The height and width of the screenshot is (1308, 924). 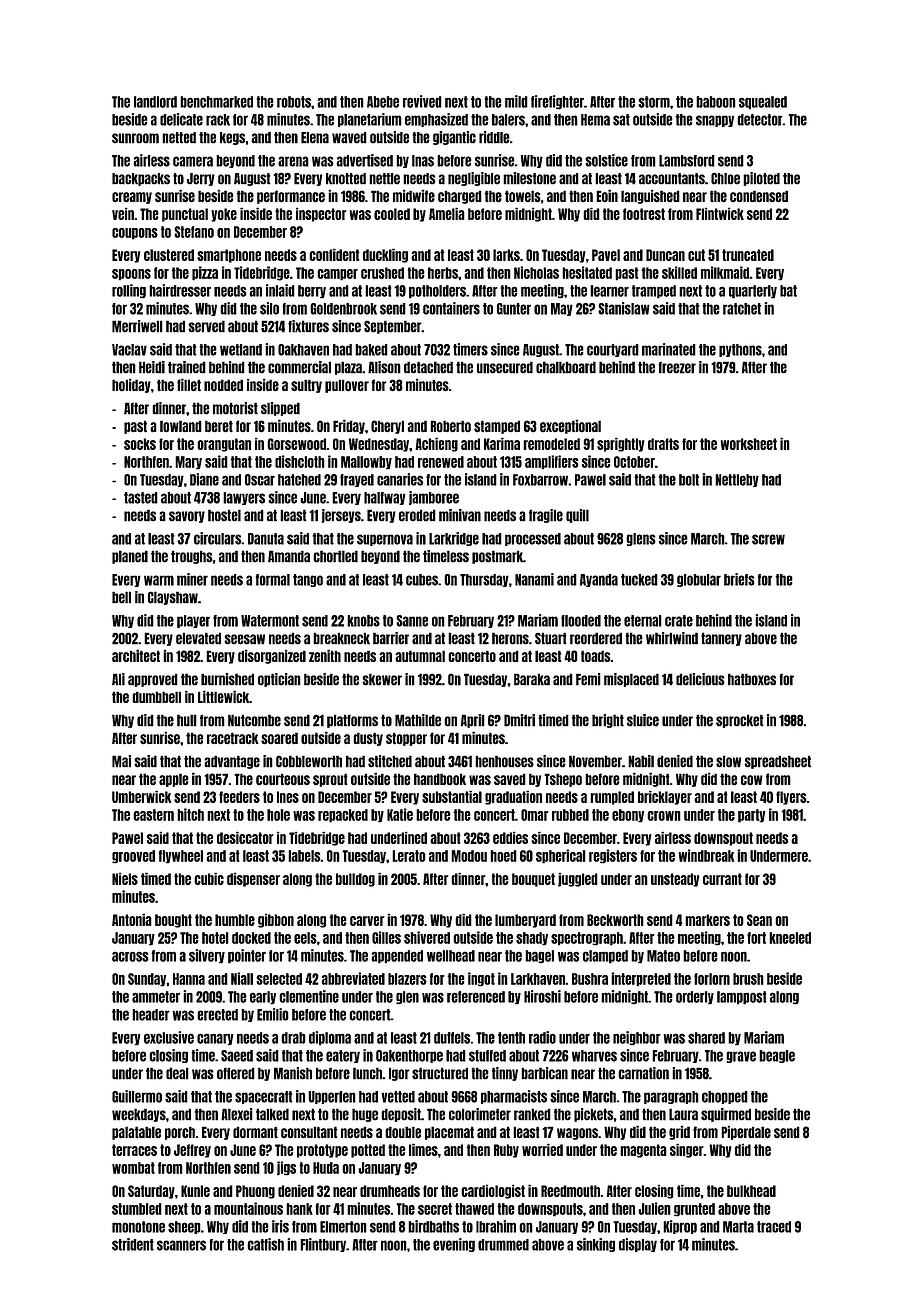 I want to click on drab, so click(x=293, y=1038).
